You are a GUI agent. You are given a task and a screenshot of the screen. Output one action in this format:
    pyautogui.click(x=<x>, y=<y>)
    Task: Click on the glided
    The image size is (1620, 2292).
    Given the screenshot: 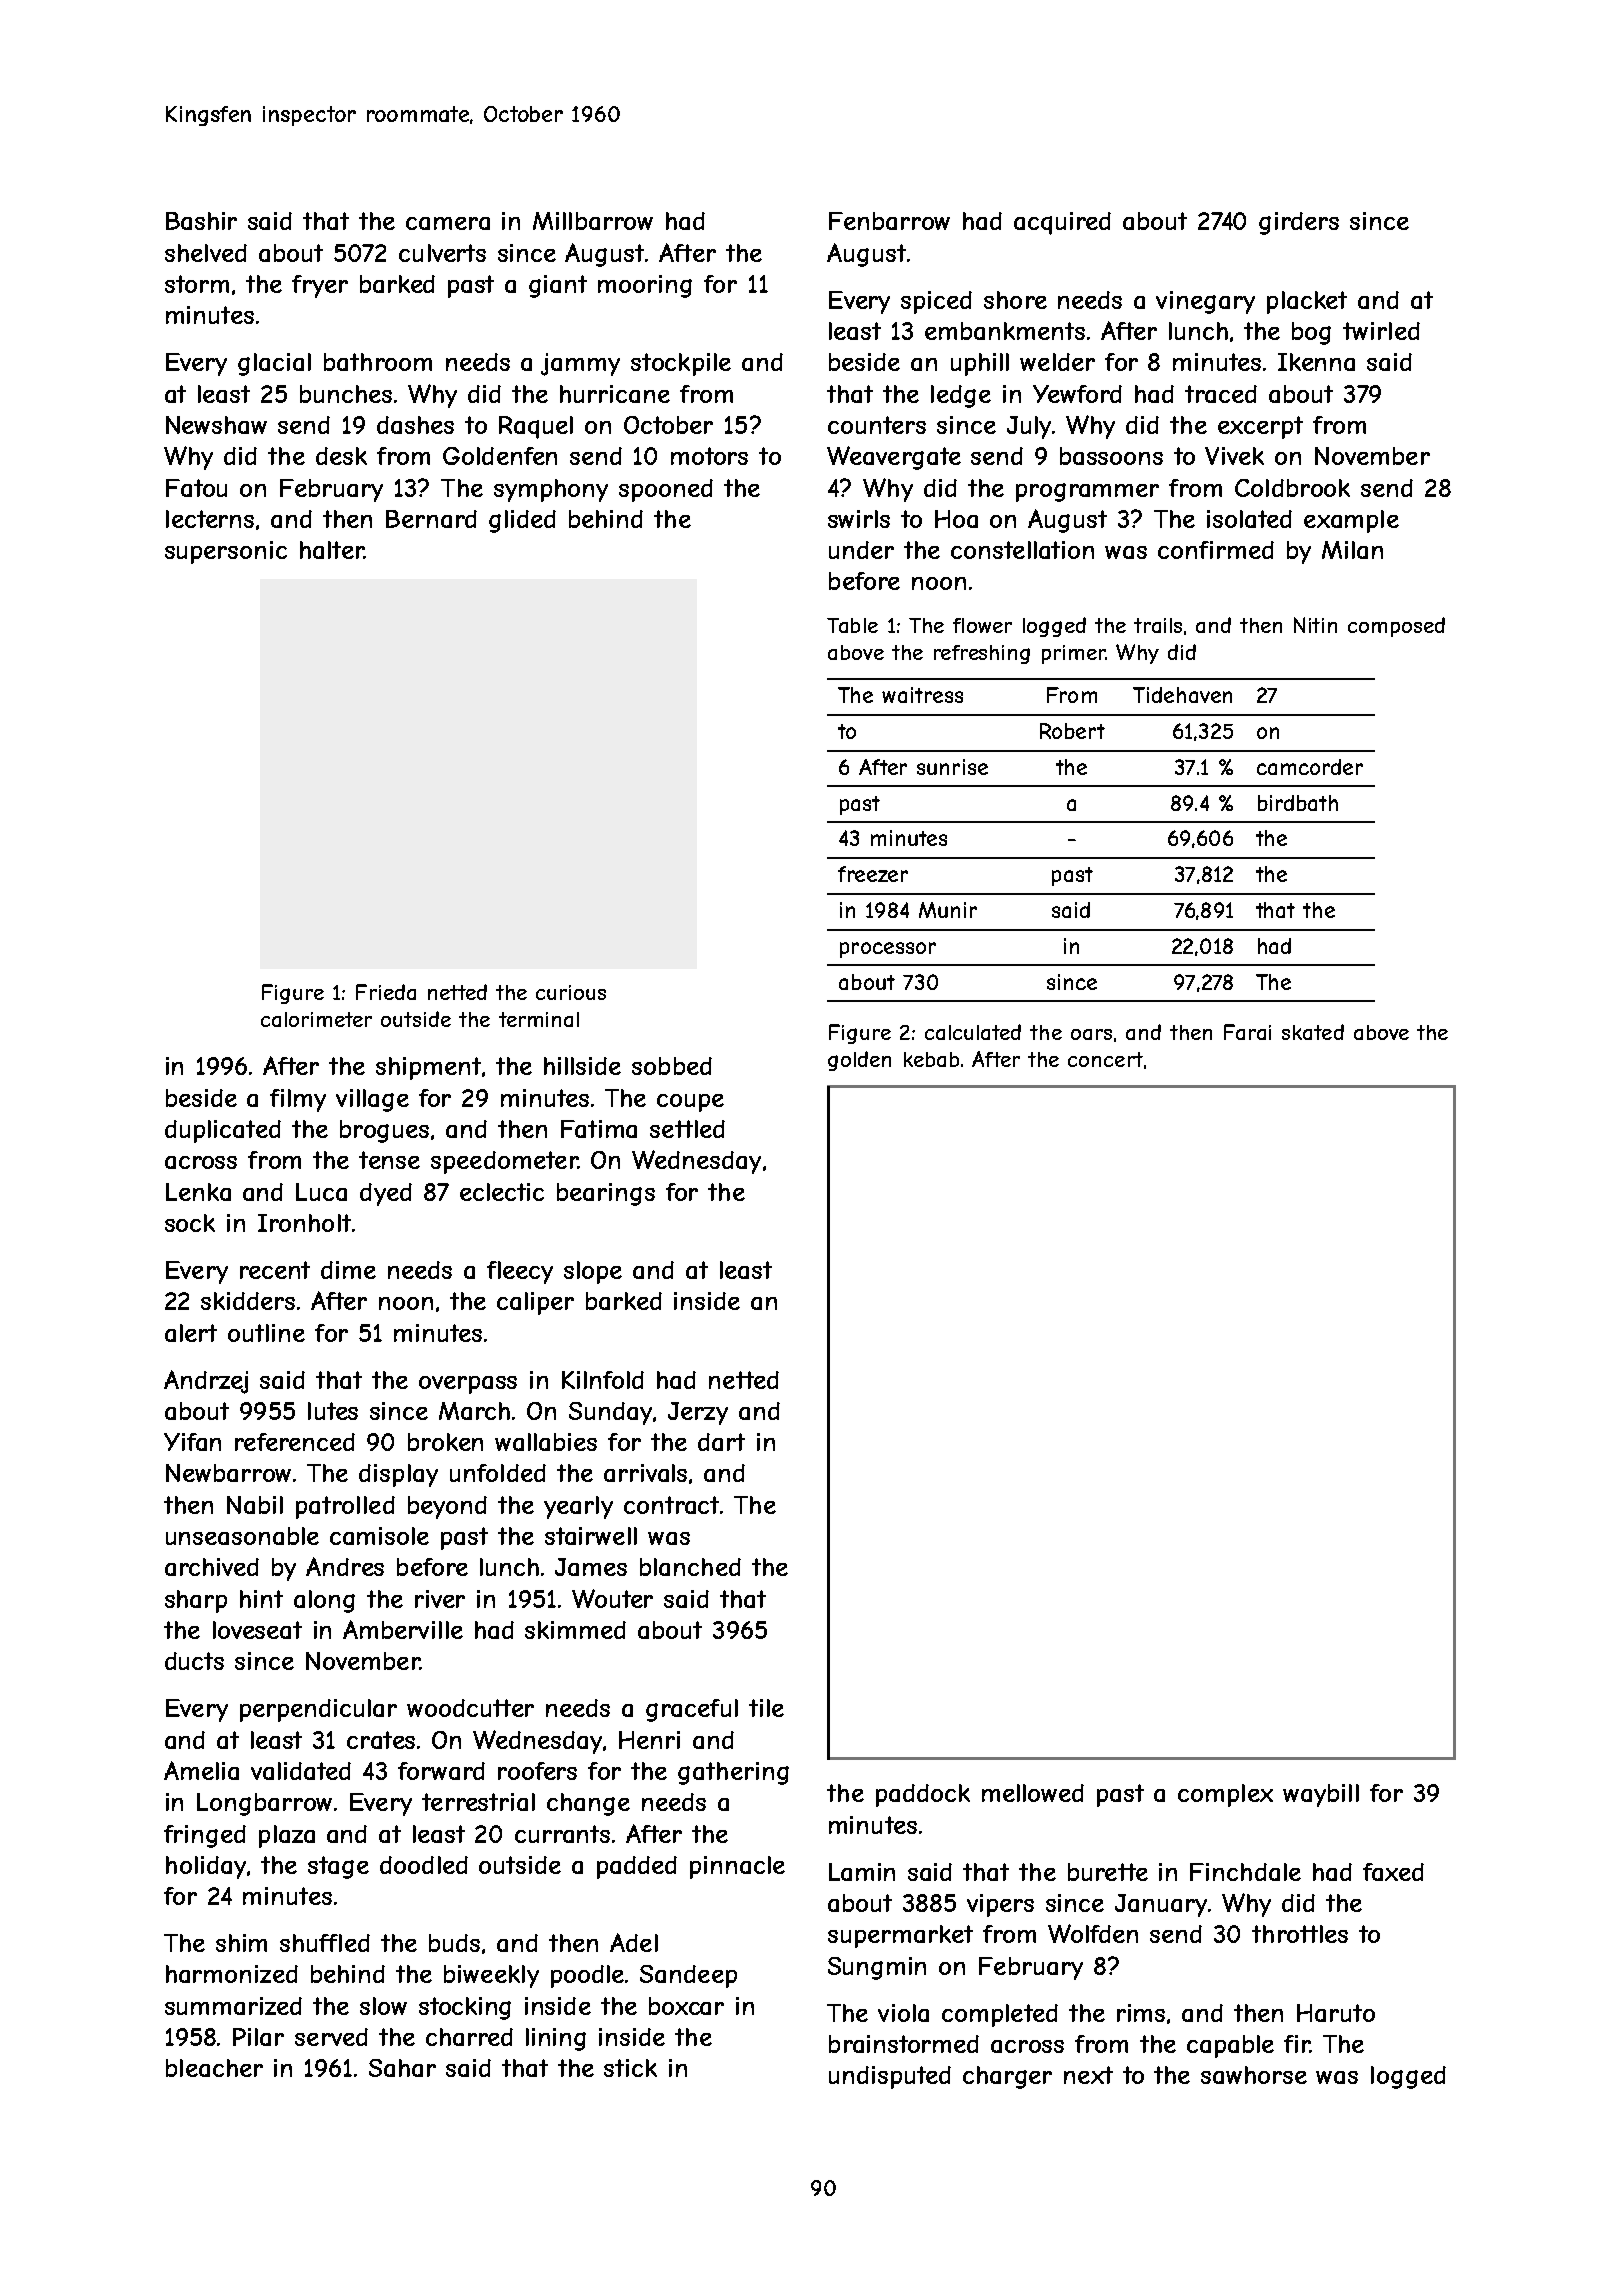 What is the action you would take?
    pyautogui.click(x=522, y=521)
